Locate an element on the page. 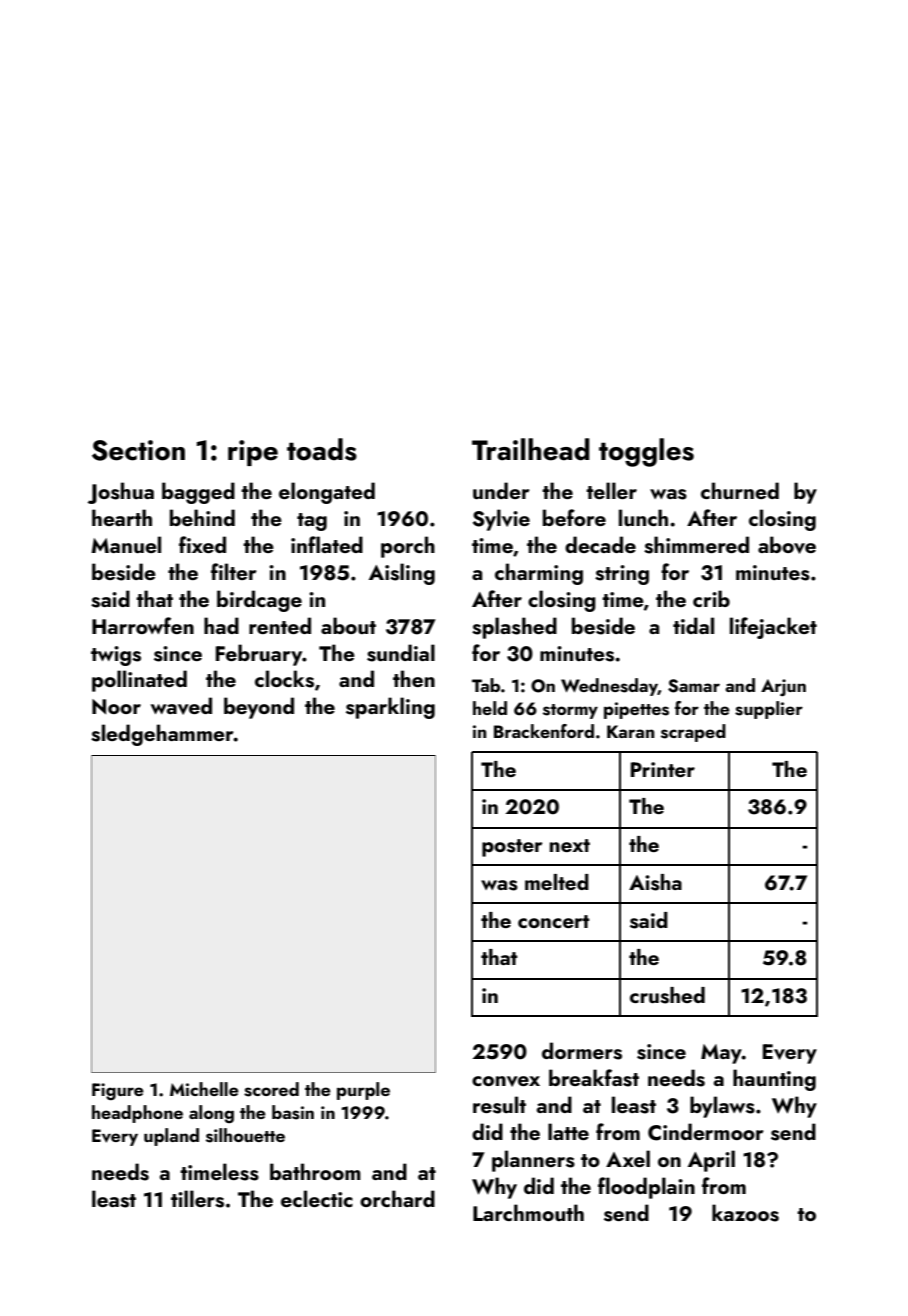  sledgehammer is located at coordinates (162, 735).
